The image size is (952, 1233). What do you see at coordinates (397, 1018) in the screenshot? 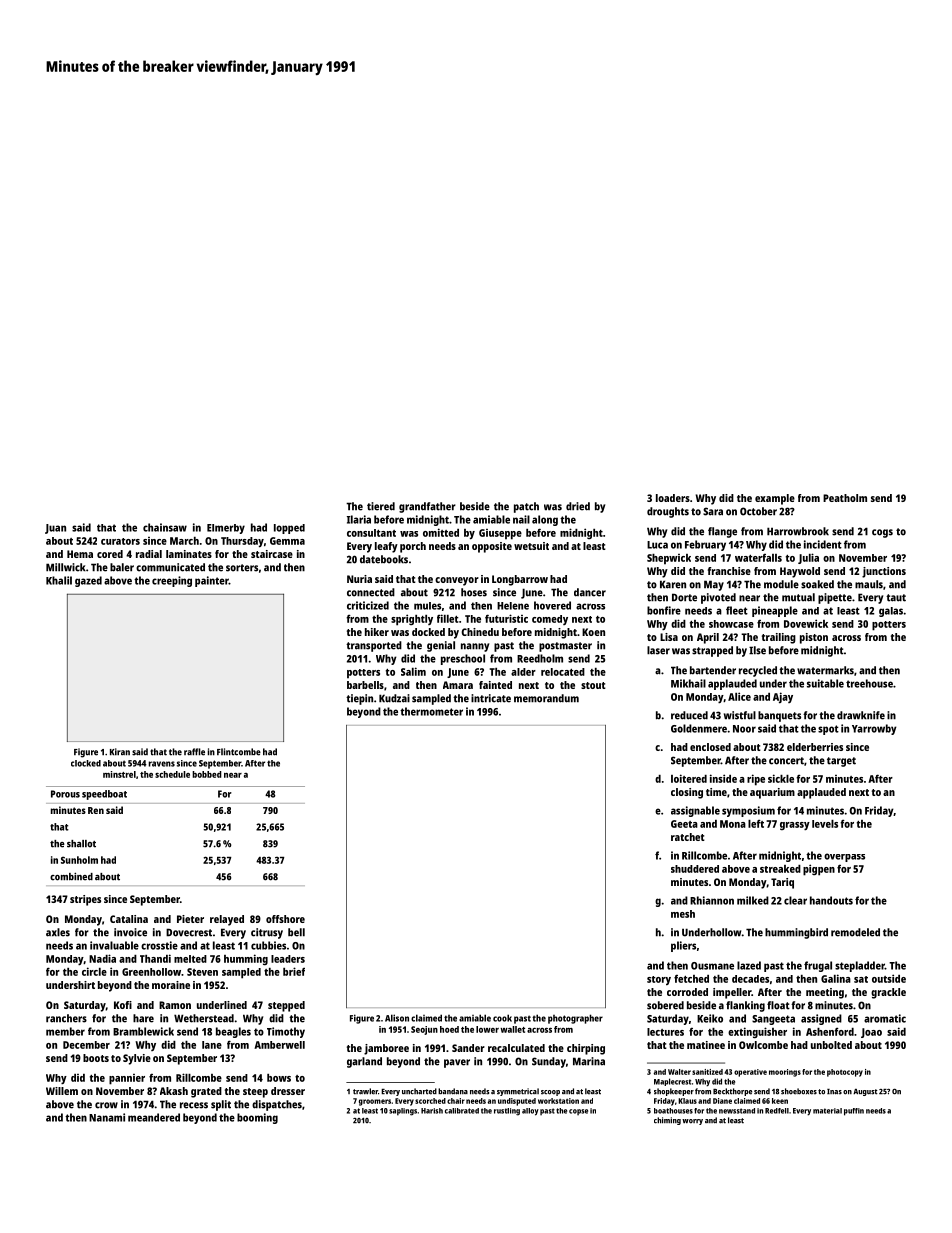
I see `Alison` at bounding box center [397, 1018].
